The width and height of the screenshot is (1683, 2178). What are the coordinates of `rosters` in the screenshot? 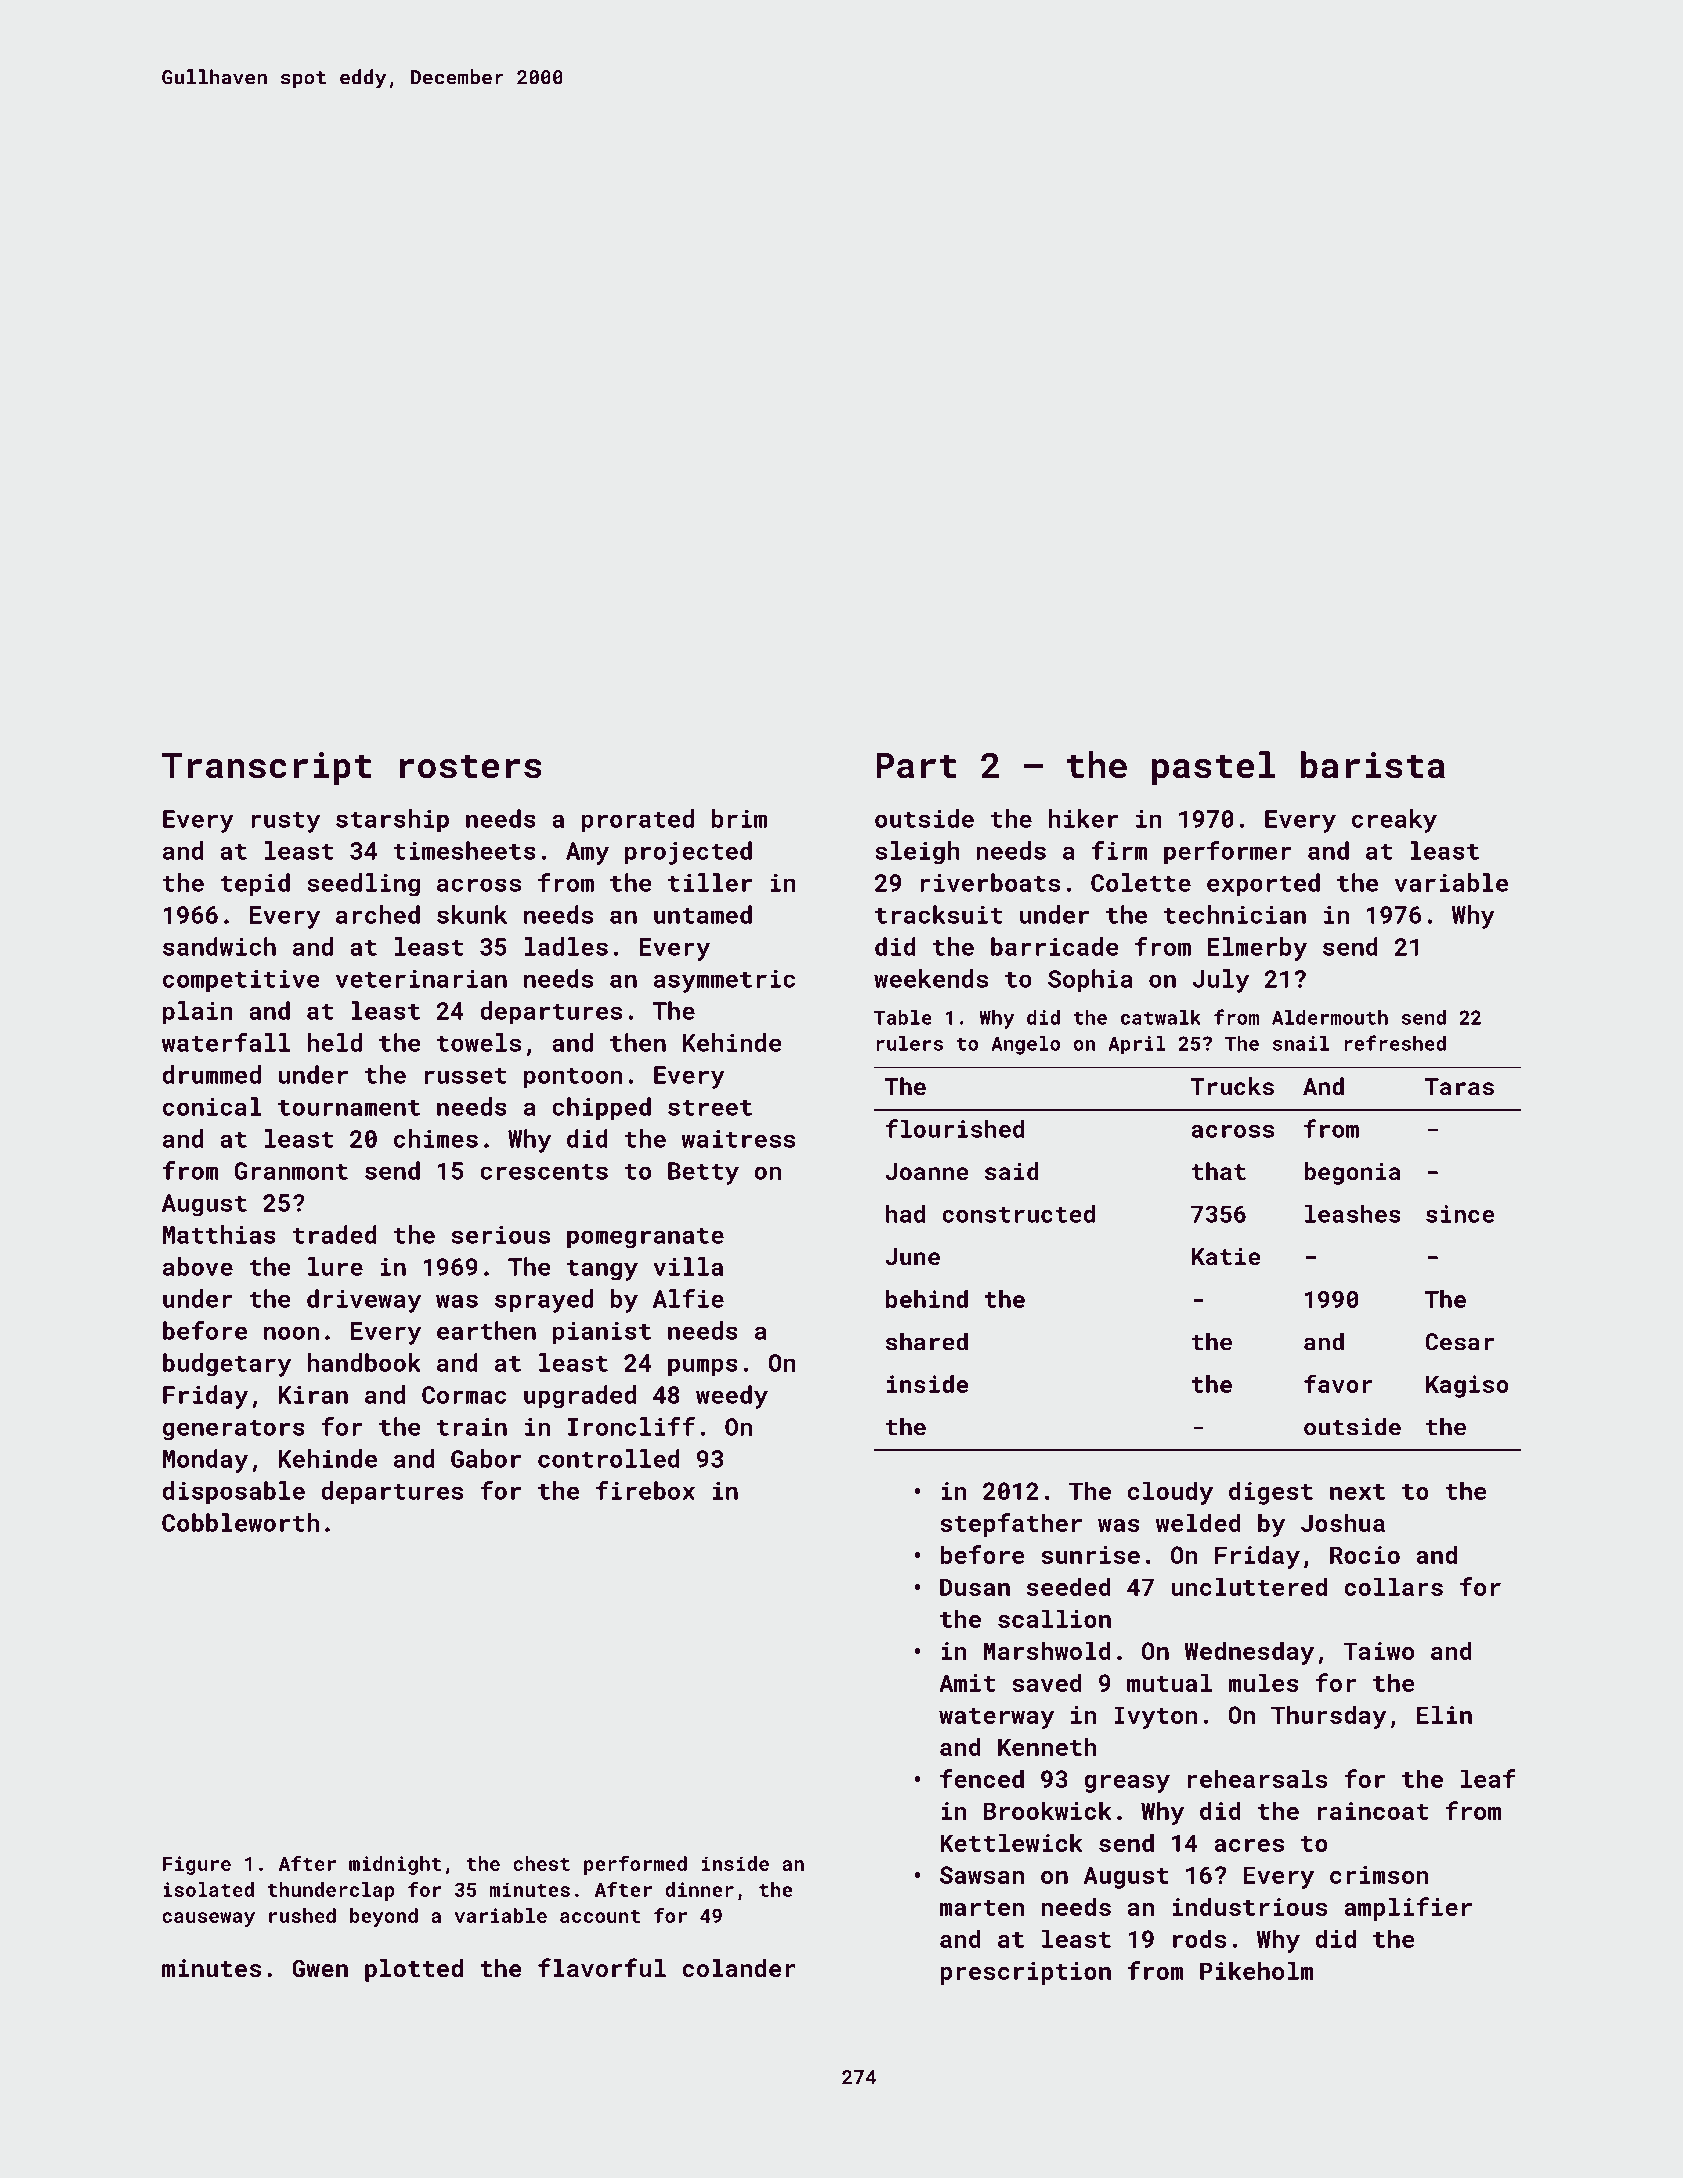 It's located at (471, 767).
